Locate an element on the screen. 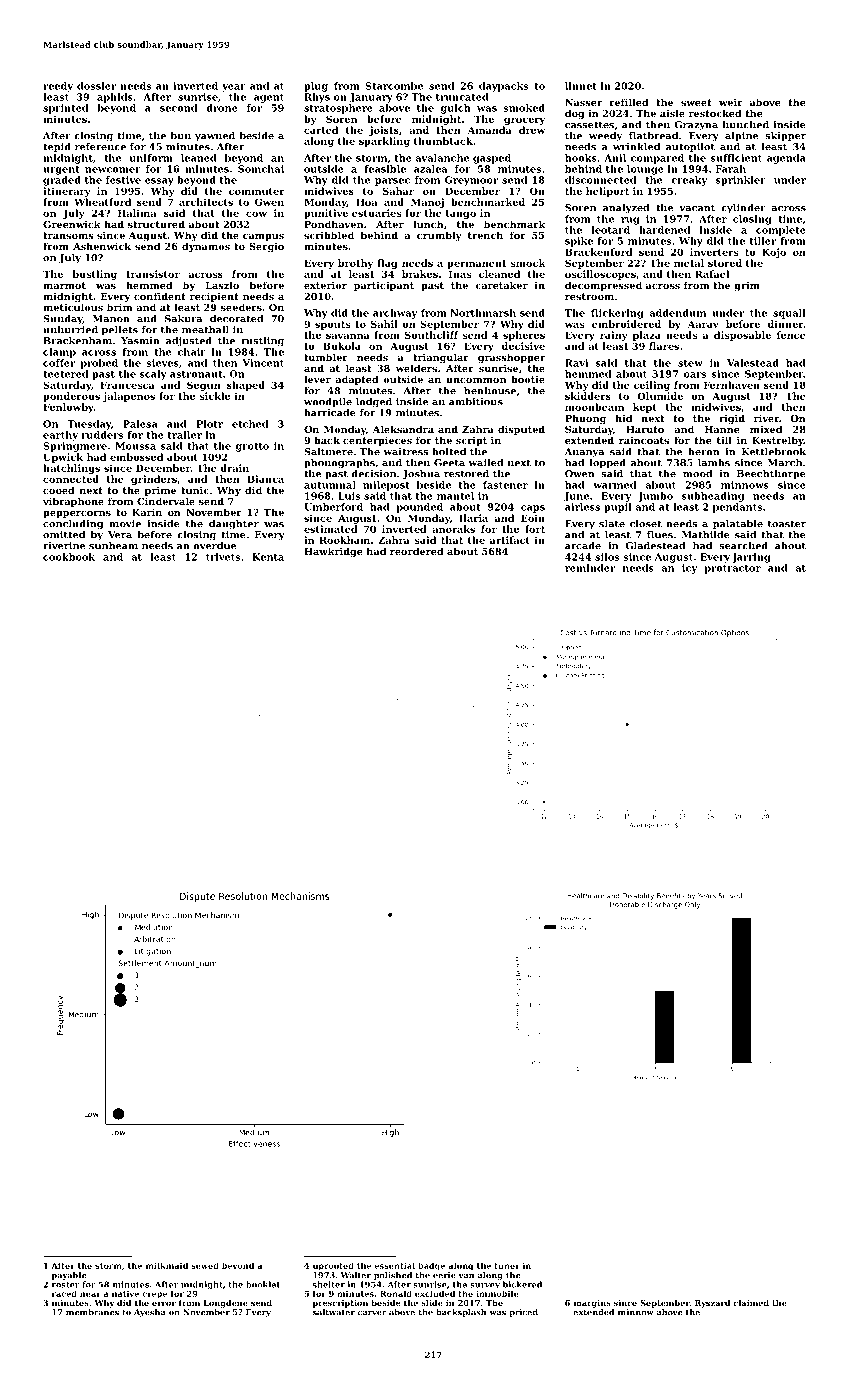 The width and height of the screenshot is (849, 1400). icy is located at coordinates (689, 569).
